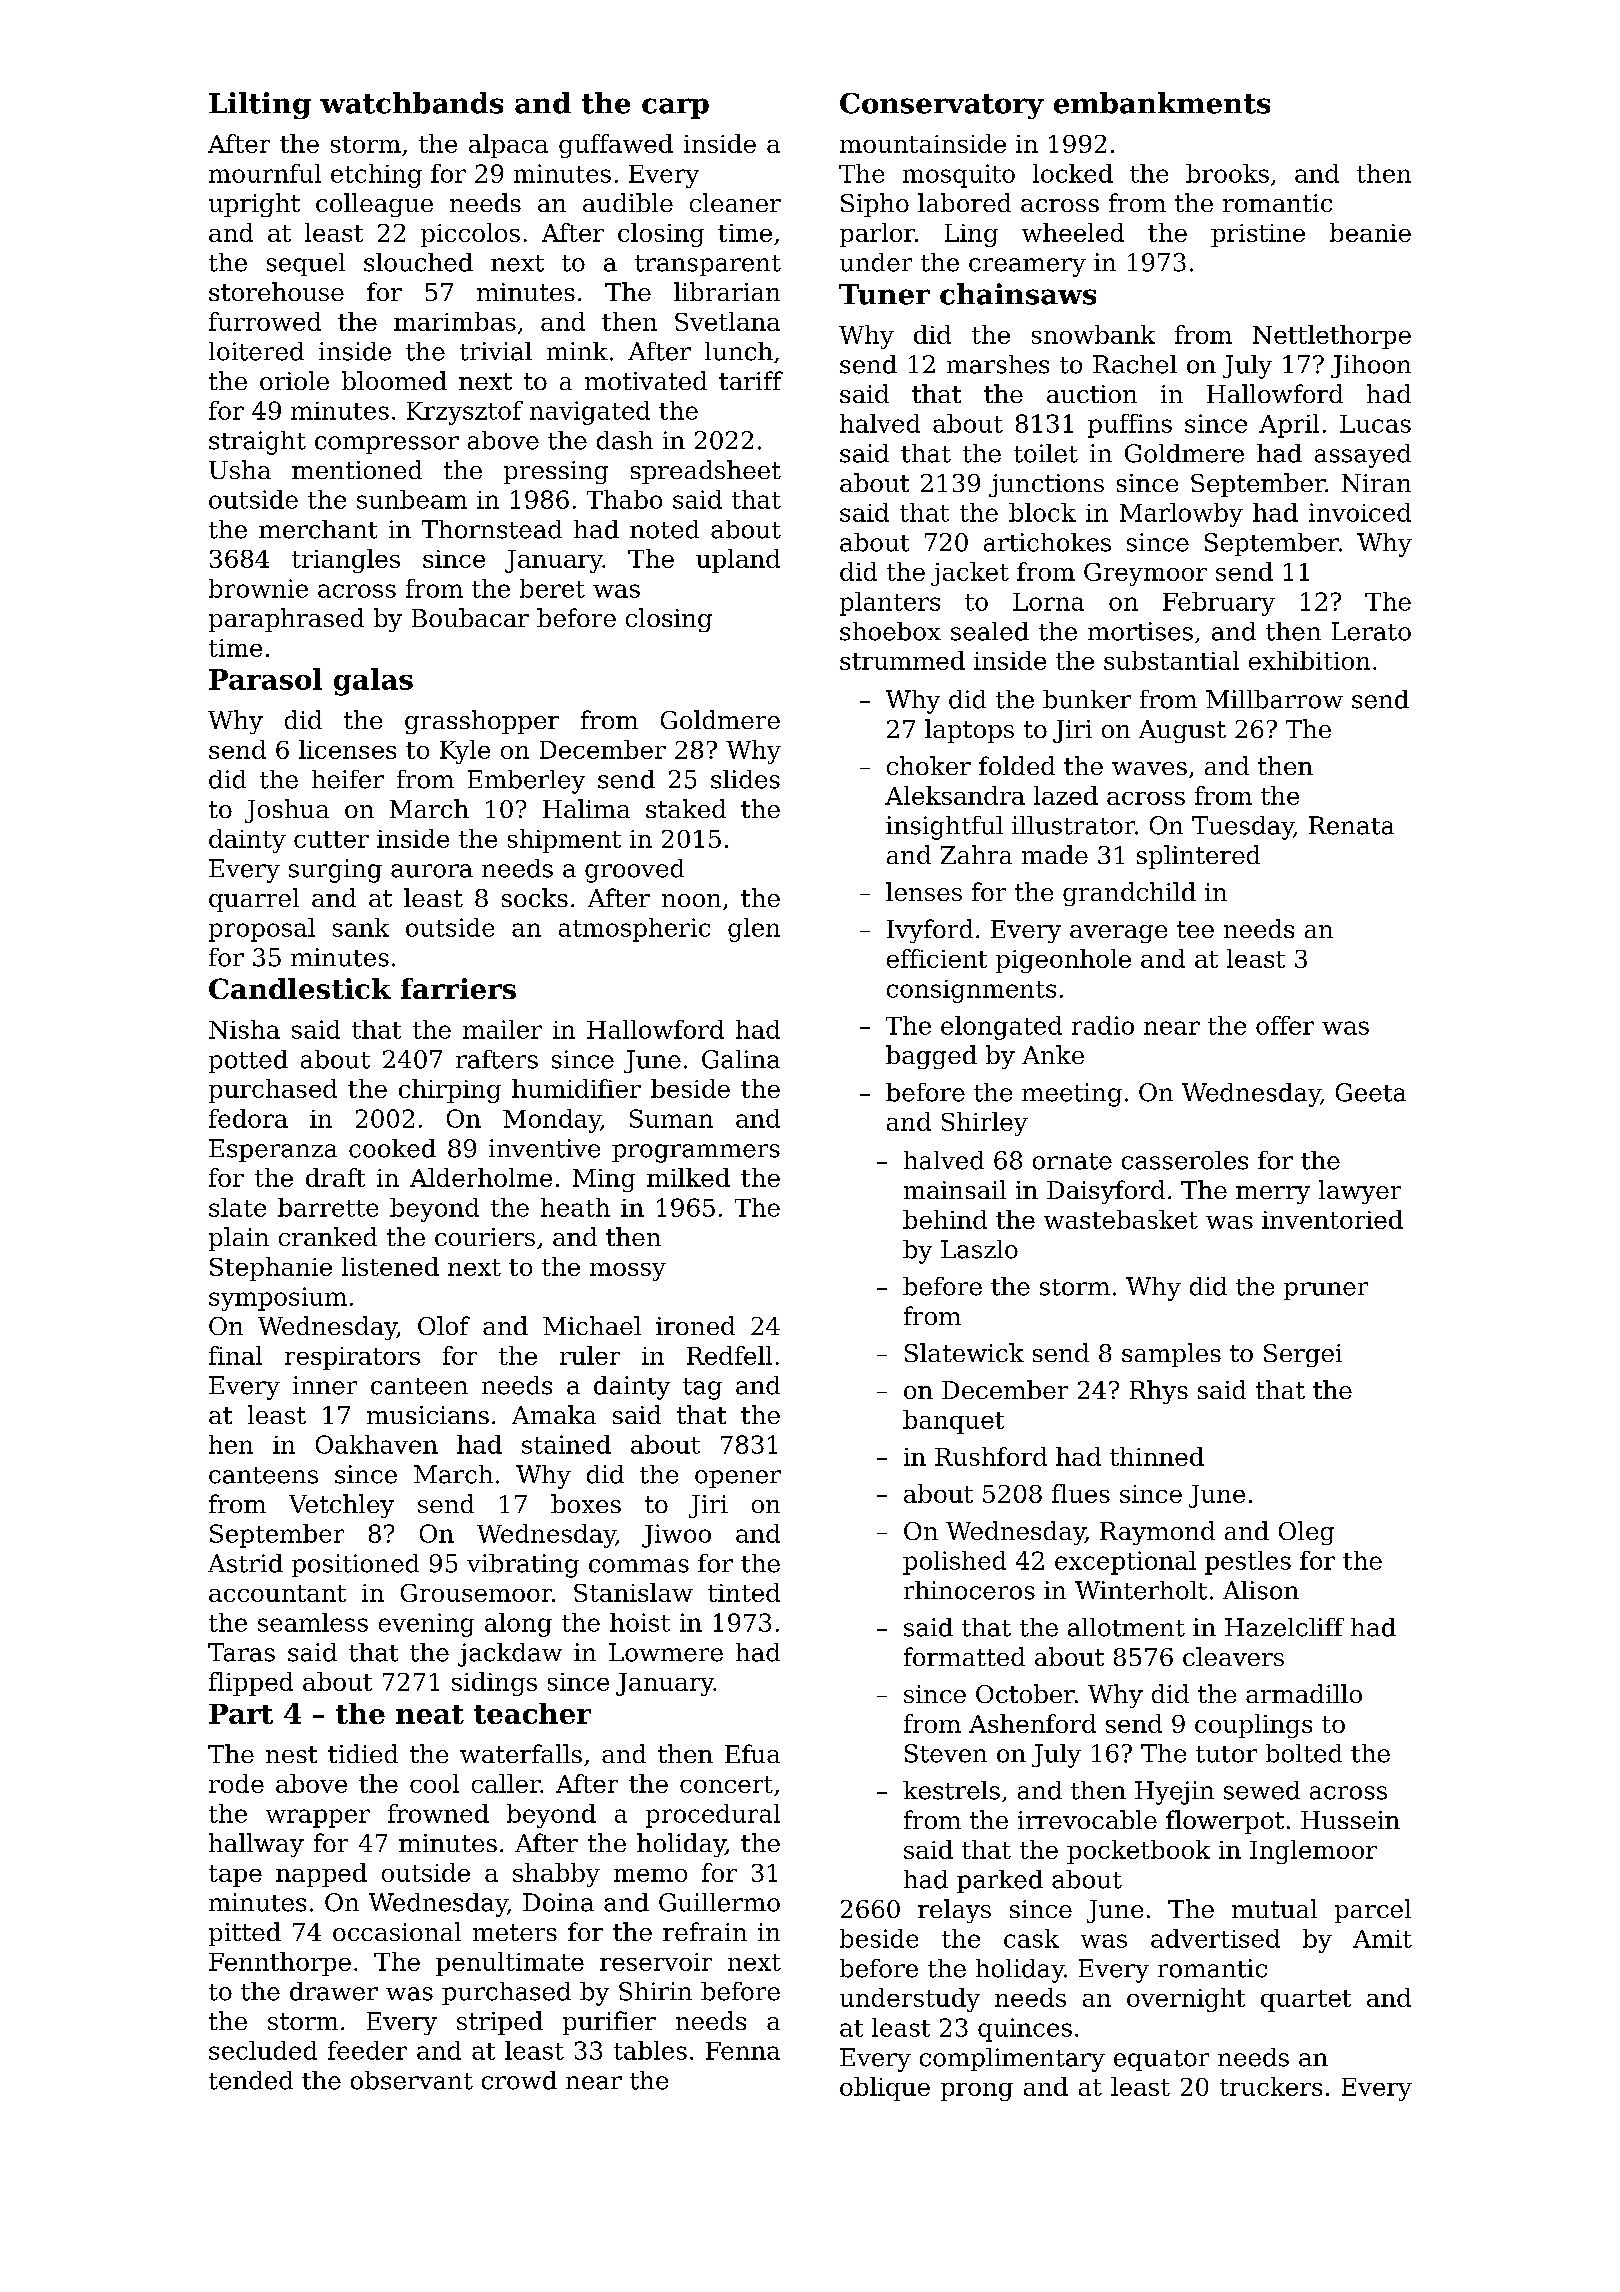 The image size is (1620, 2292). Describe the element at coordinates (554, 1414) in the page. I see `Amaka` at that location.
